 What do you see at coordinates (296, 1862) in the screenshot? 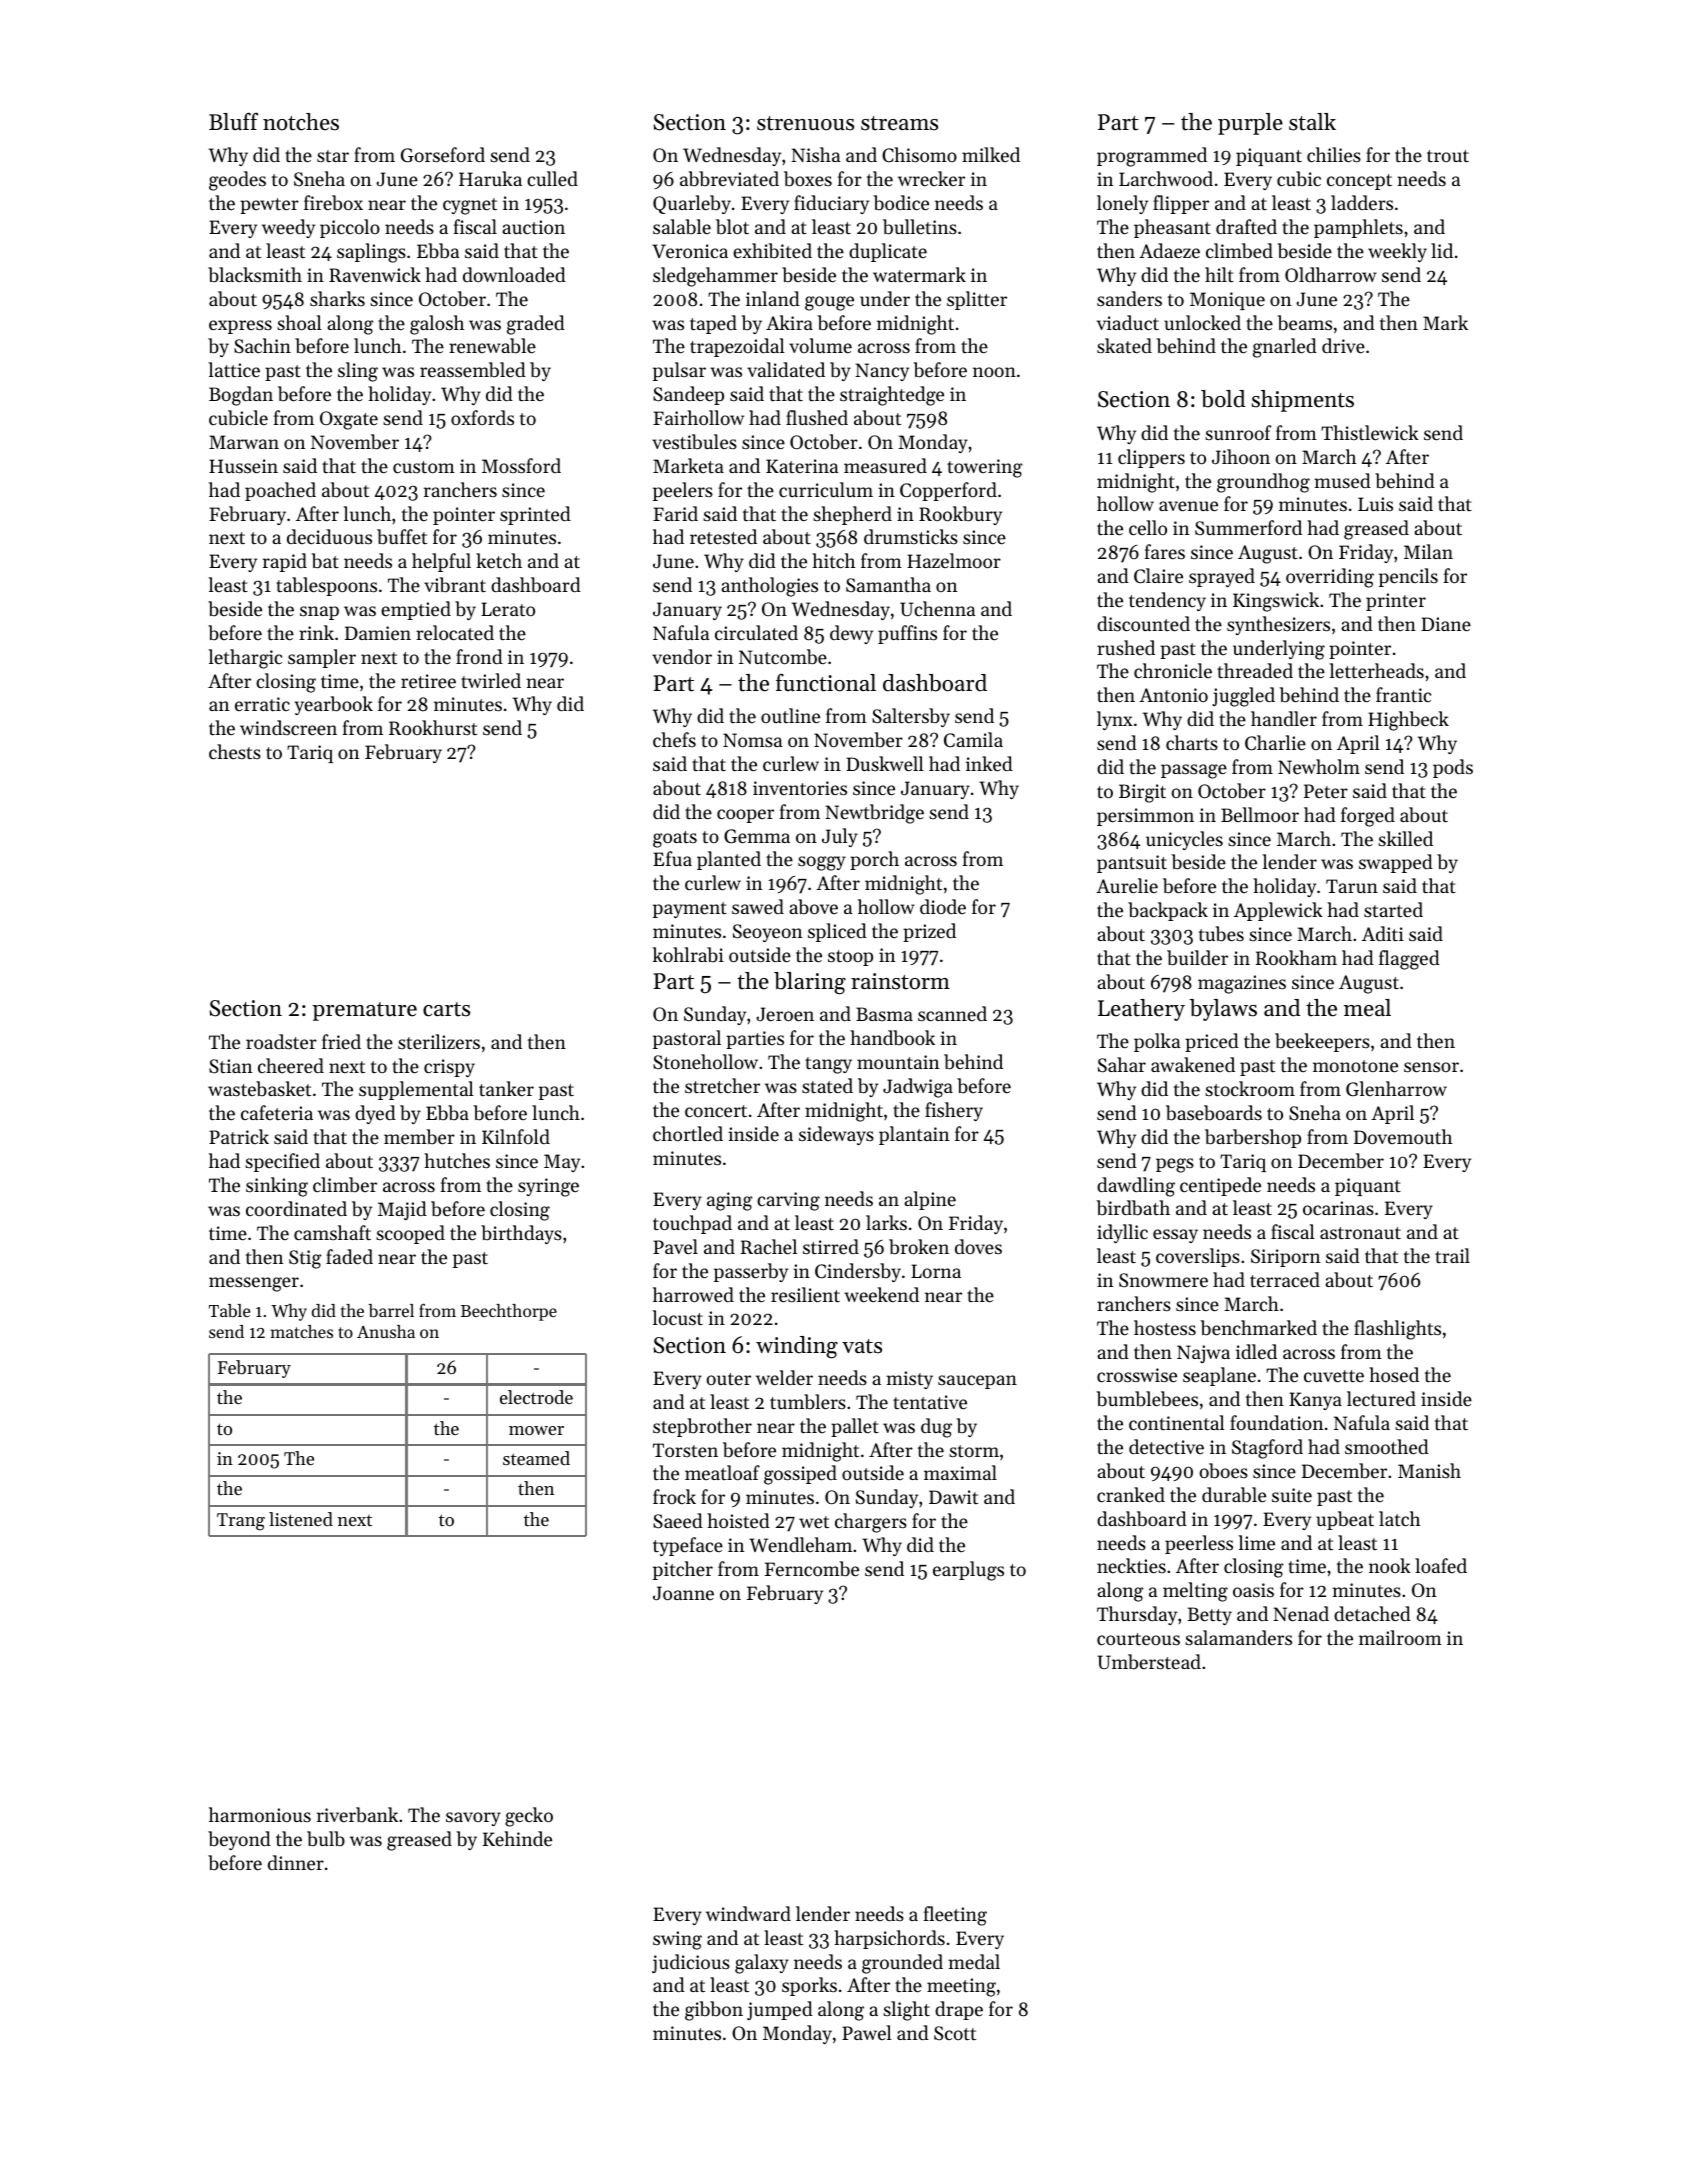
I see `dinner` at bounding box center [296, 1862].
